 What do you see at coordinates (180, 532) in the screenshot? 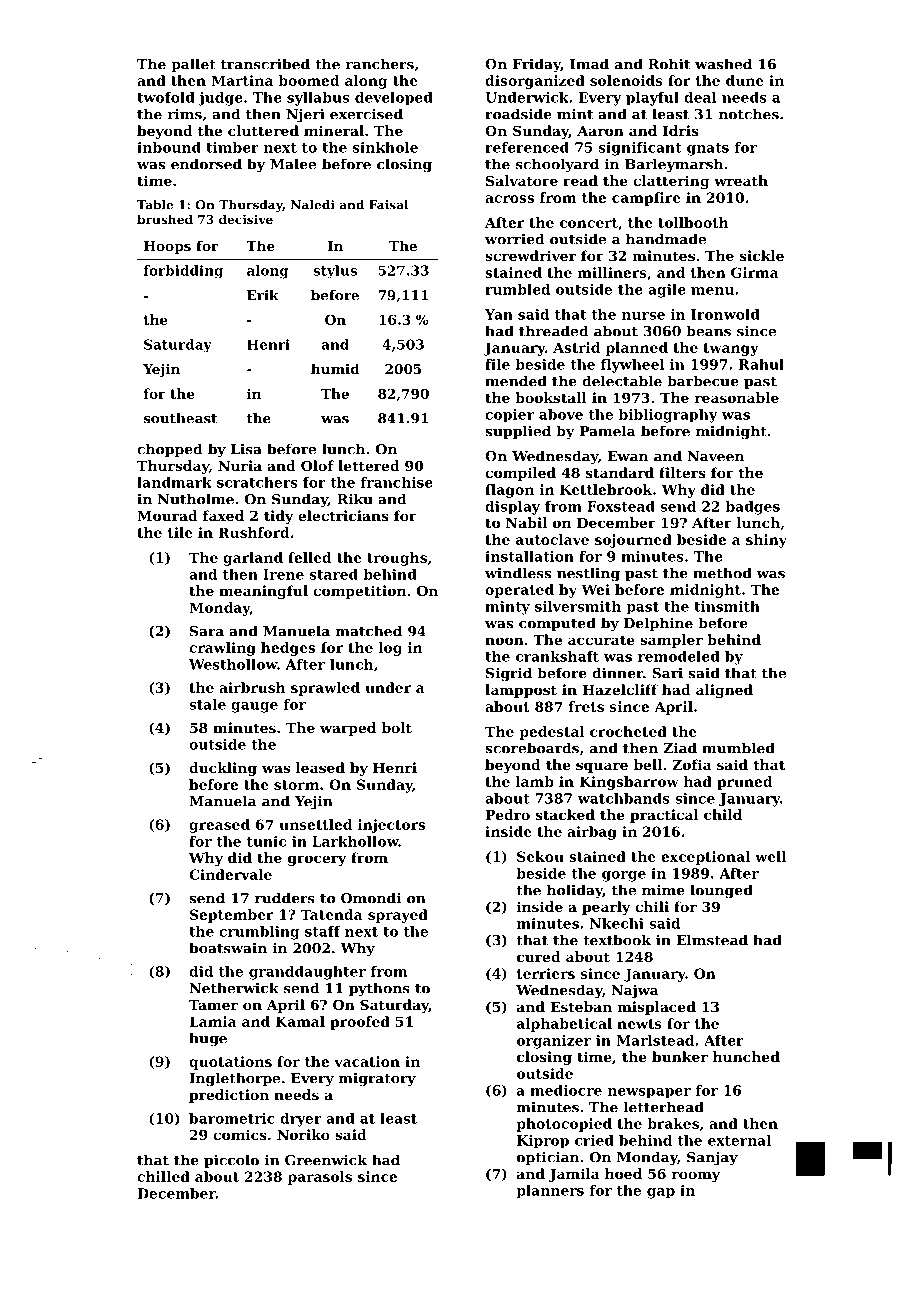
I see `tile` at bounding box center [180, 532].
